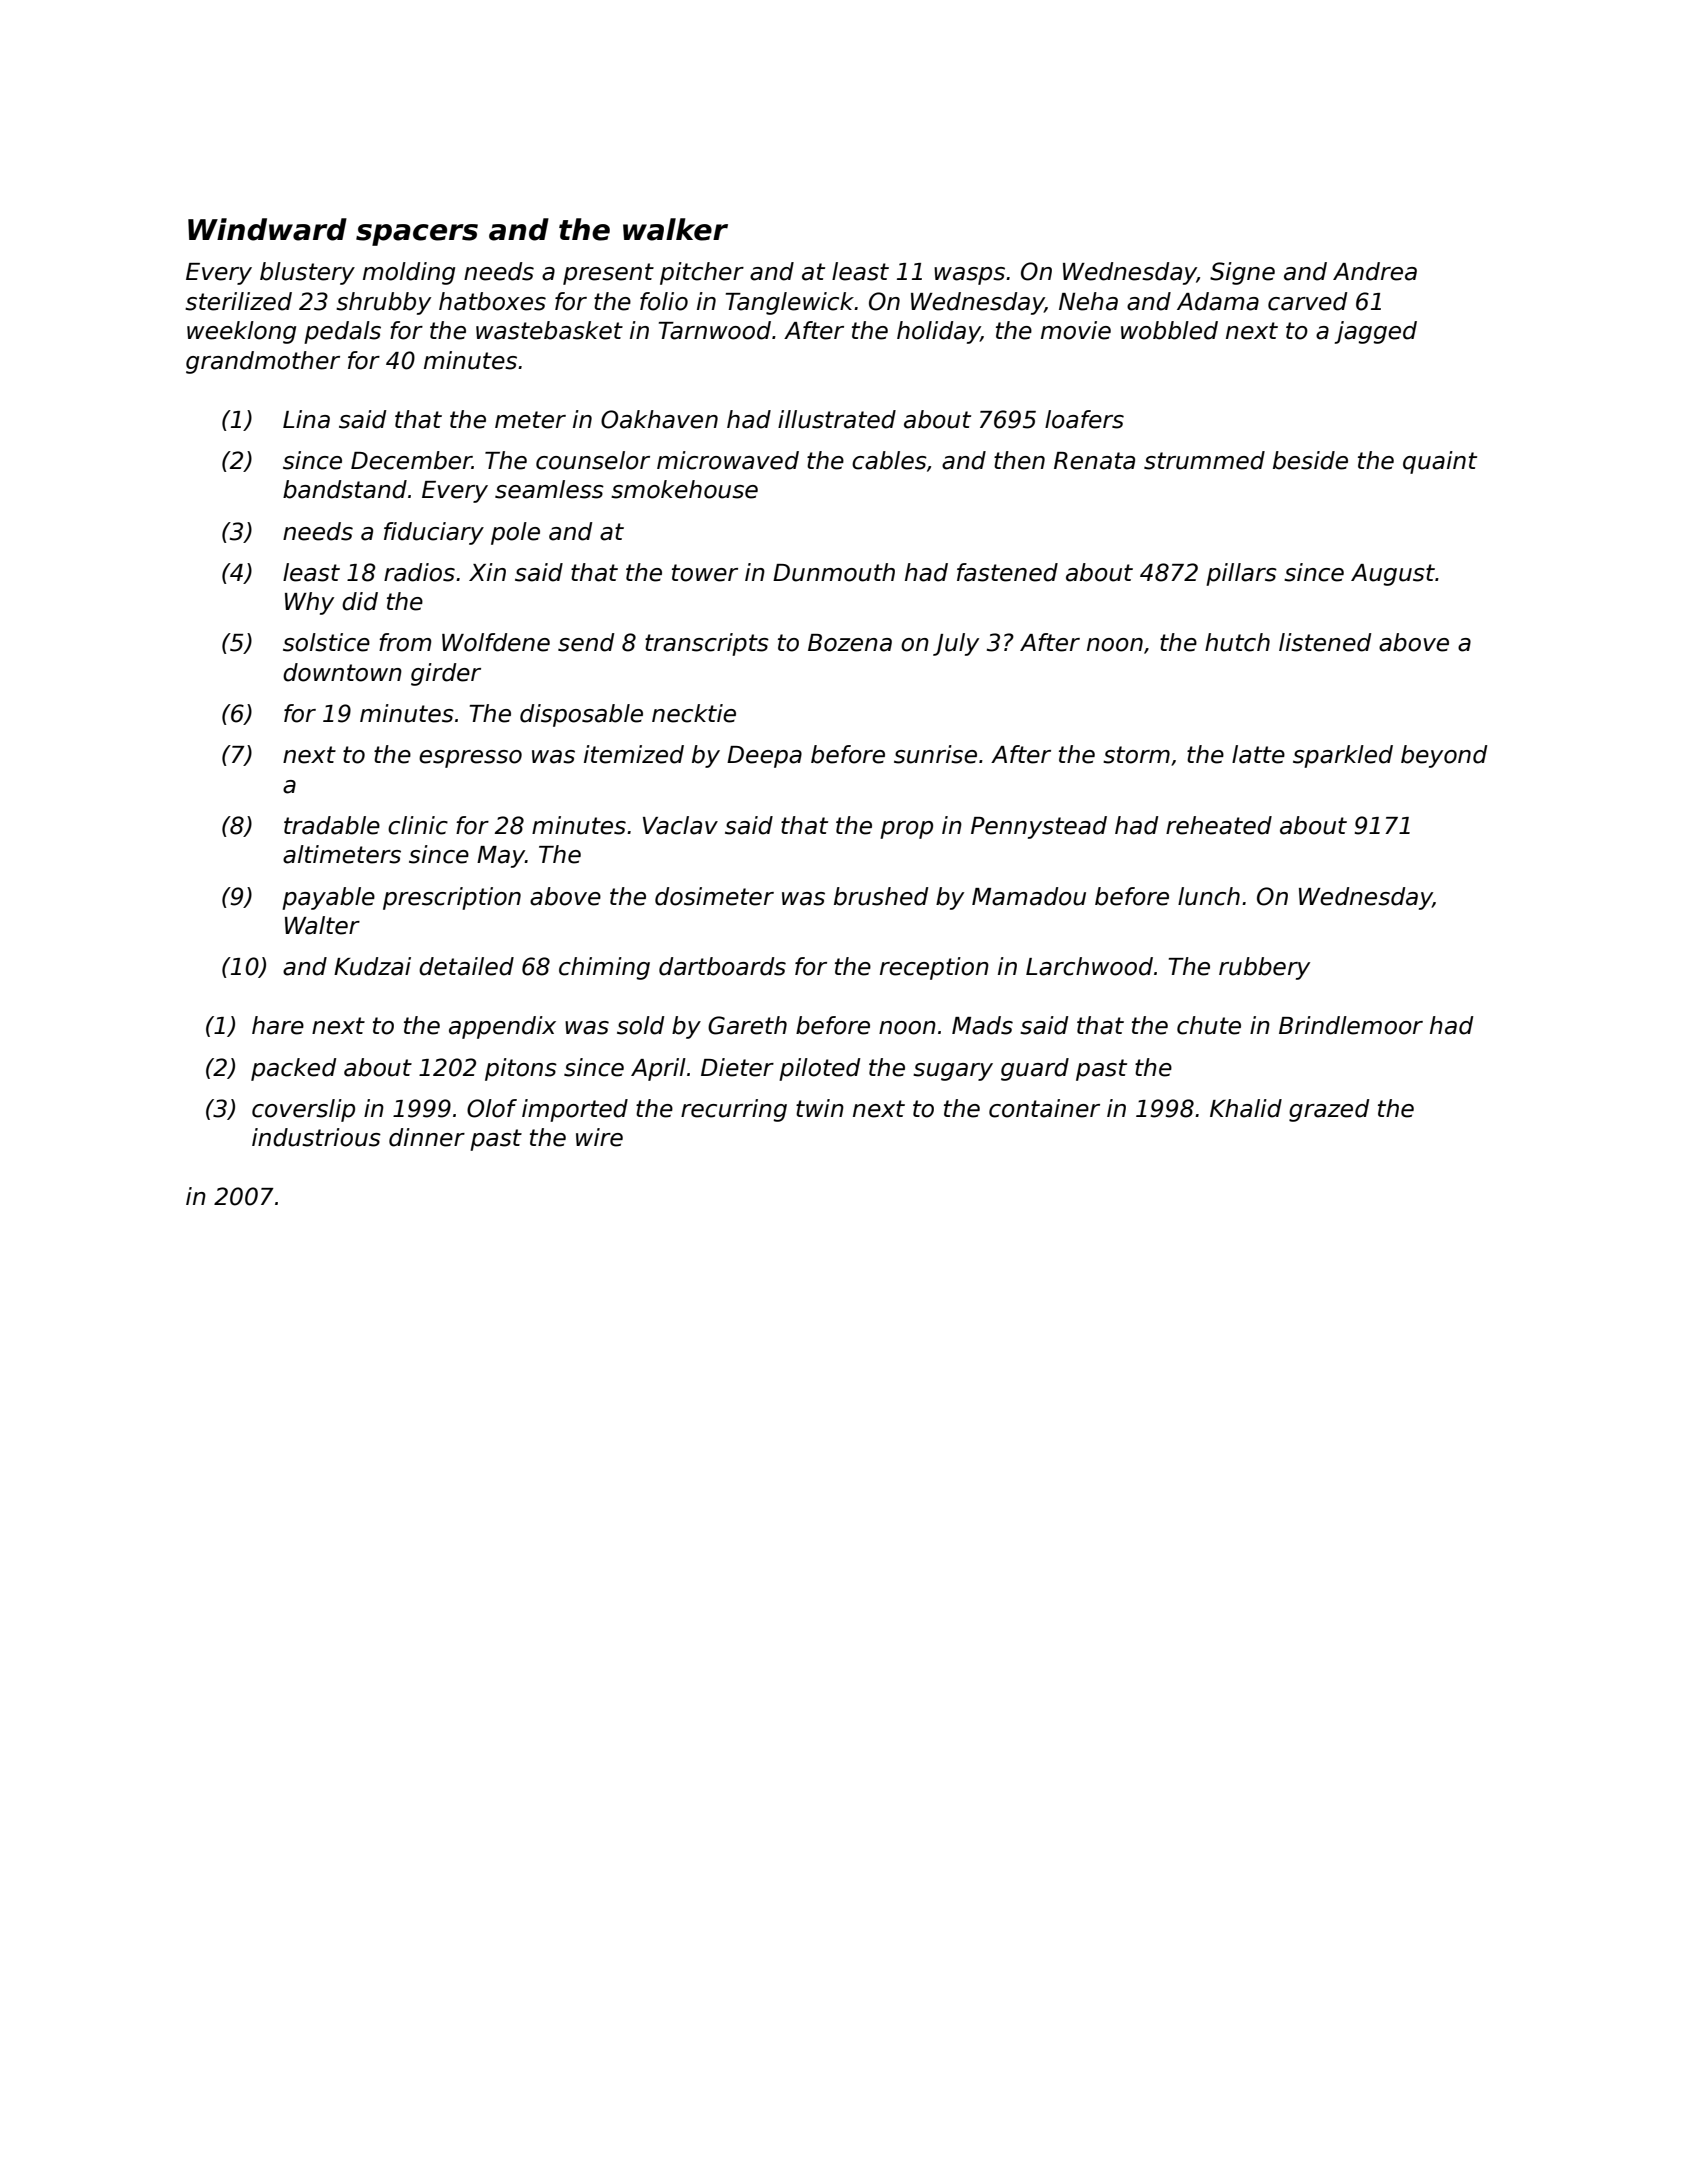  What do you see at coordinates (599, 1137) in the document?
I see `wire` at bounding box center [599, 1137].
